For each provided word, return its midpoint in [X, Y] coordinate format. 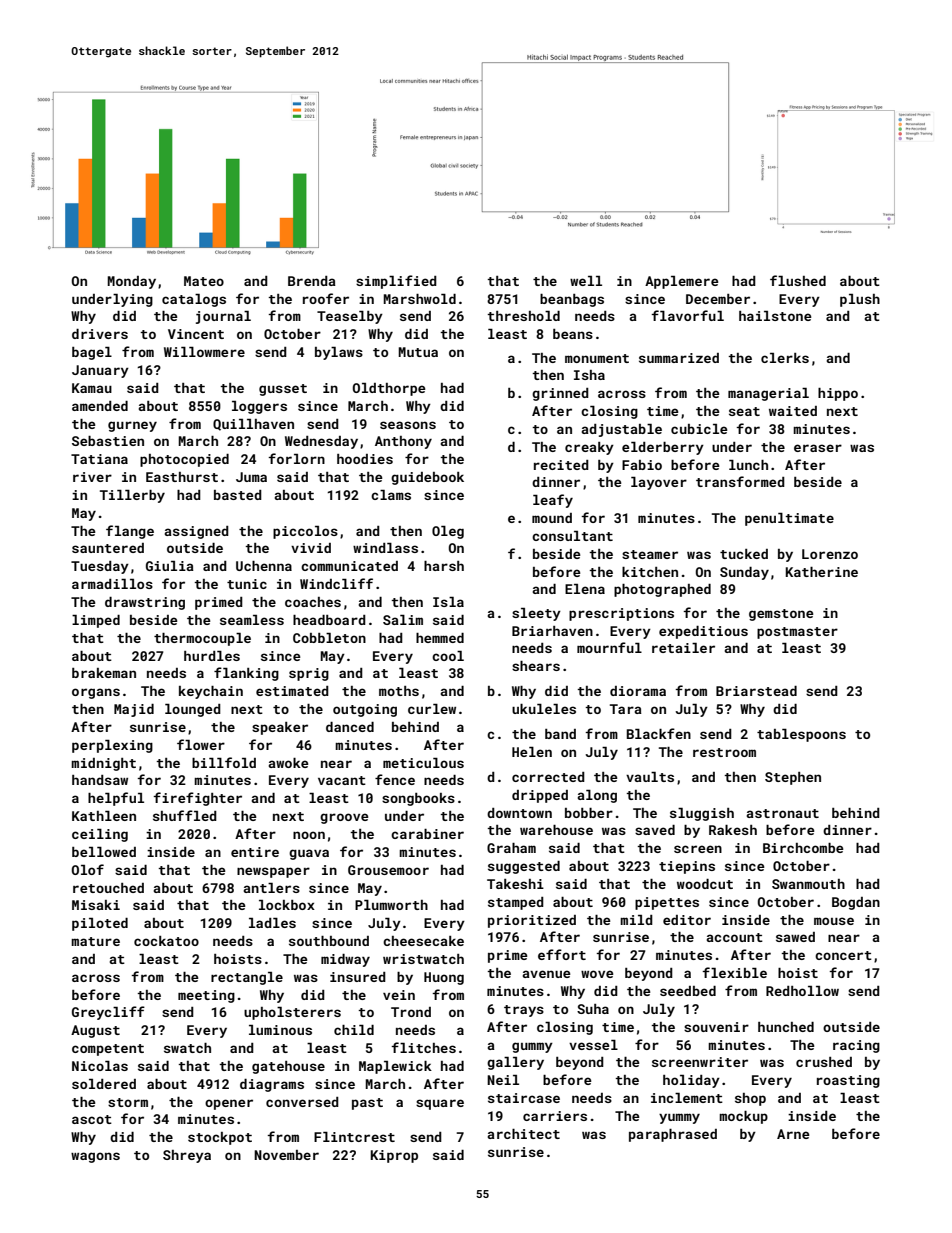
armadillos [112, 584]
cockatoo [166, 941]
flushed [798, 280]
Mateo [204, 281]
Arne [793, 1134]
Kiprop [394, 1156]
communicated [349, 566]
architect [523, 1134]
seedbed [688, 991]
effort [562, 954]
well [586, 281]
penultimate [789, 519]
